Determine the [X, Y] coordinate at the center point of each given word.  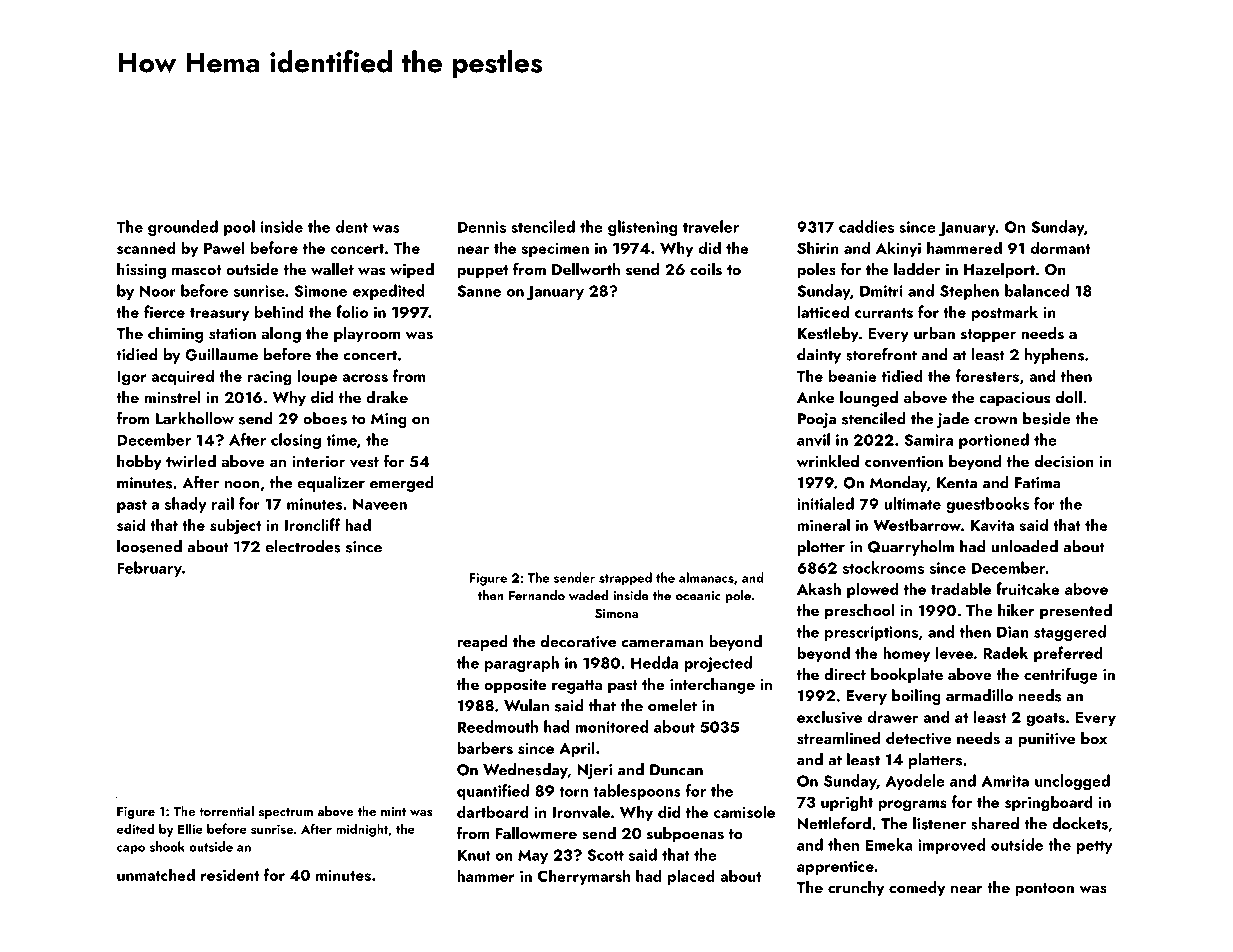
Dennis [482, 227]
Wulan [526, 705]
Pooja [817, 420]
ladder [917, 269]
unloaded [1024, 546]
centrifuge [1061, 675]
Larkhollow [195, 418]
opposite [515, 686]
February [149, 569]
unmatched [156, 874]
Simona [616, 614]
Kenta [957, 483]
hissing [141, 271]
